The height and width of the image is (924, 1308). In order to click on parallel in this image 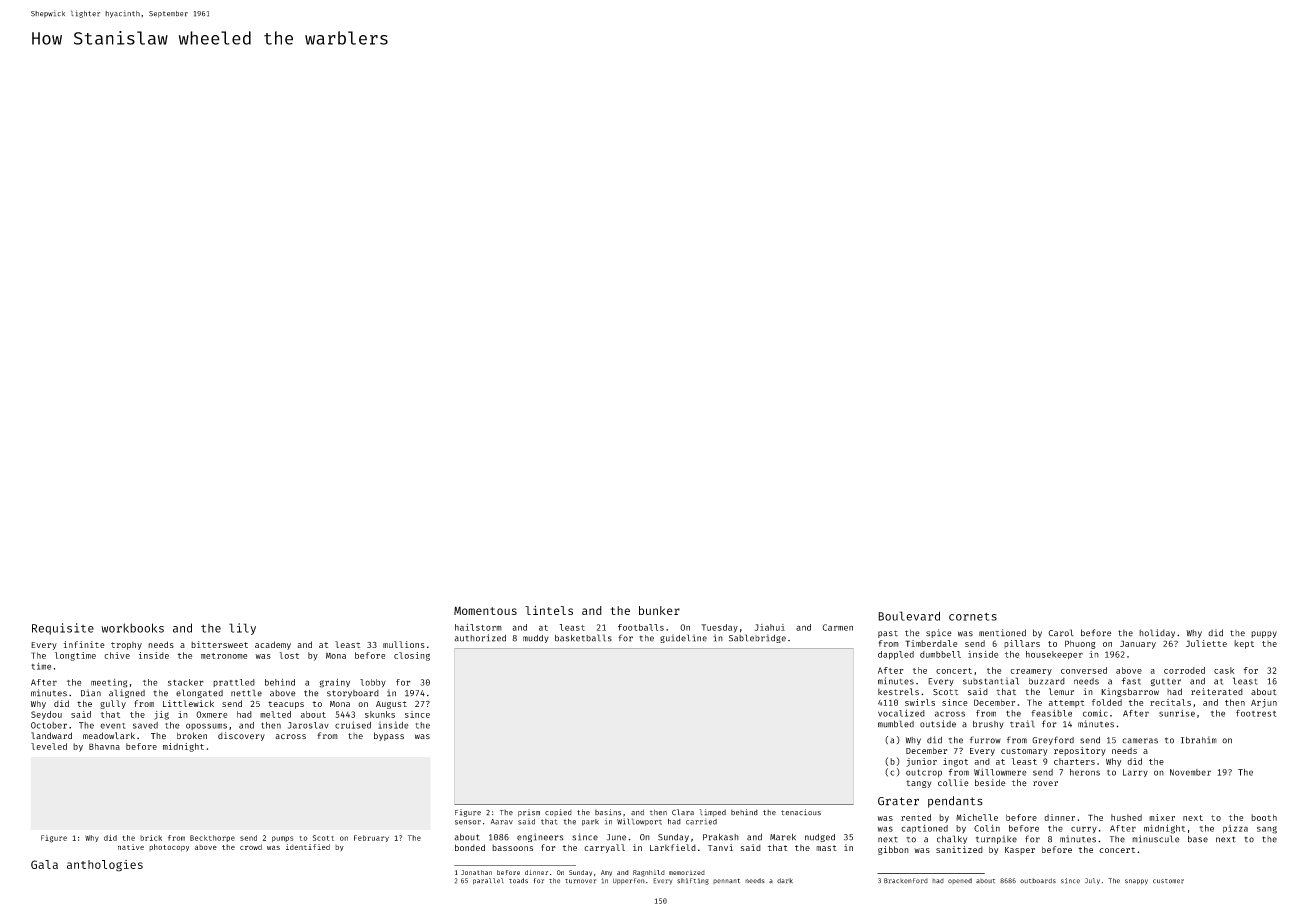, I will do `click(488, 881)`.
